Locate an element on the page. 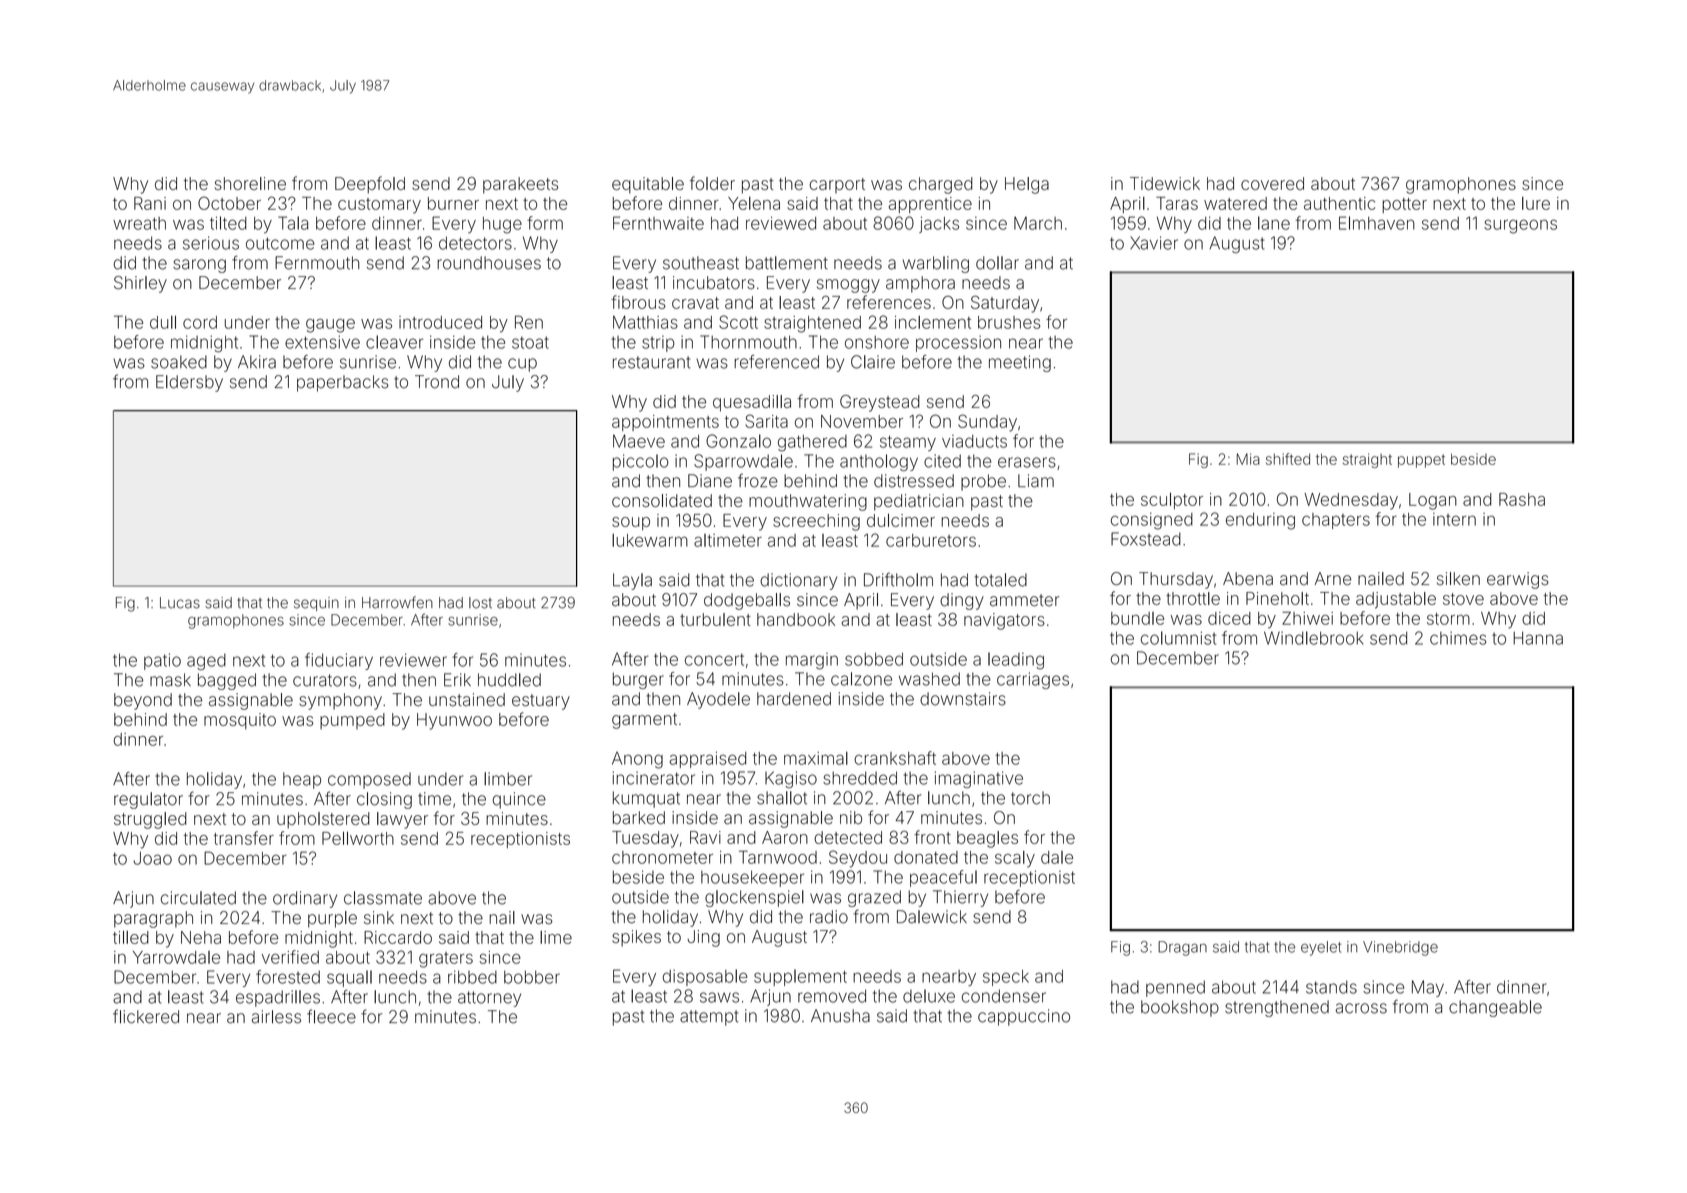 The height and width of the image is (1193, 1687). puppet is located at coordinates (1421, 461).
